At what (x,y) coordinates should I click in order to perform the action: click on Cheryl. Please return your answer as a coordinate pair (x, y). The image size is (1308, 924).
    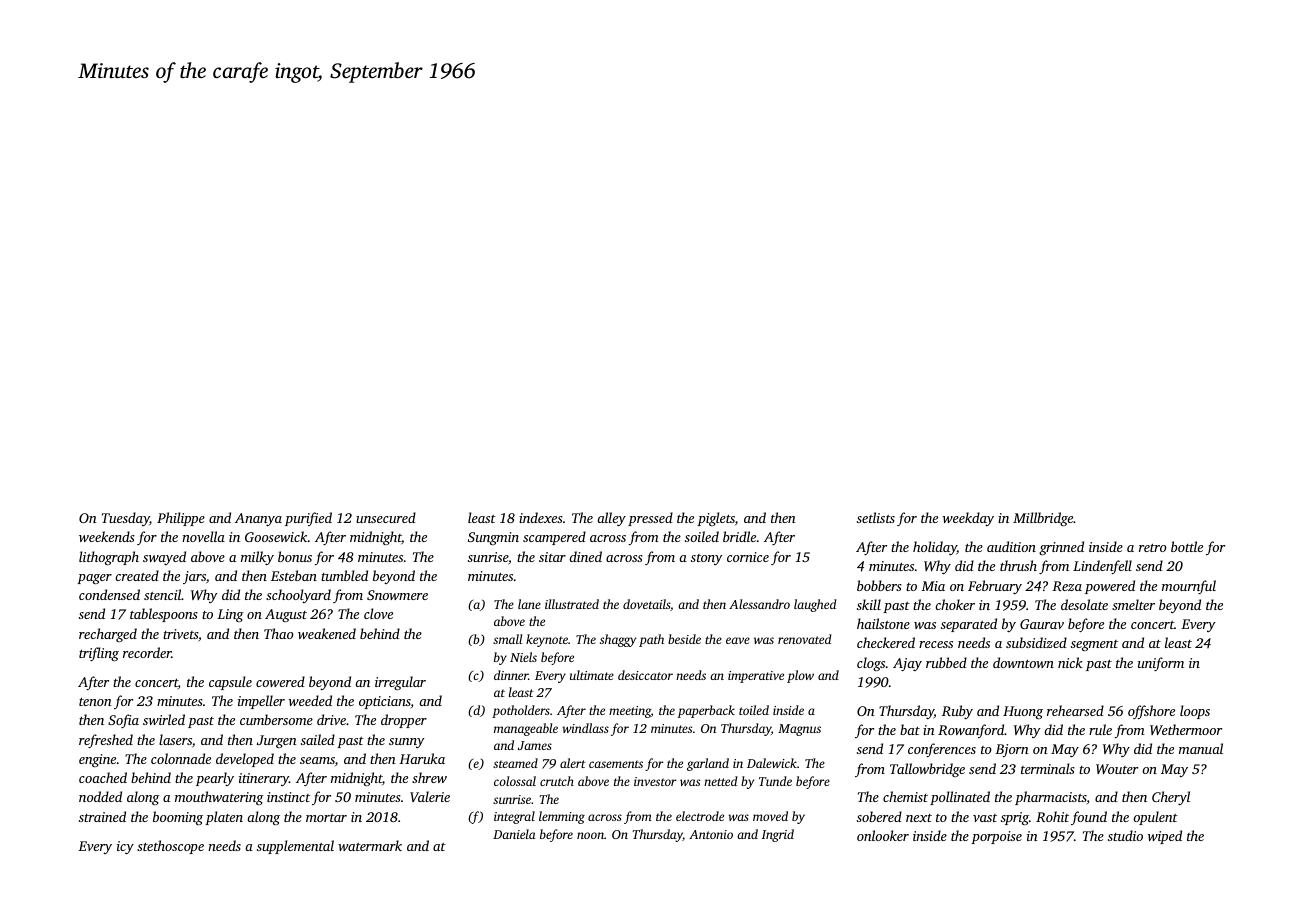
    Looking at the image, I should click on (1171, 798).
